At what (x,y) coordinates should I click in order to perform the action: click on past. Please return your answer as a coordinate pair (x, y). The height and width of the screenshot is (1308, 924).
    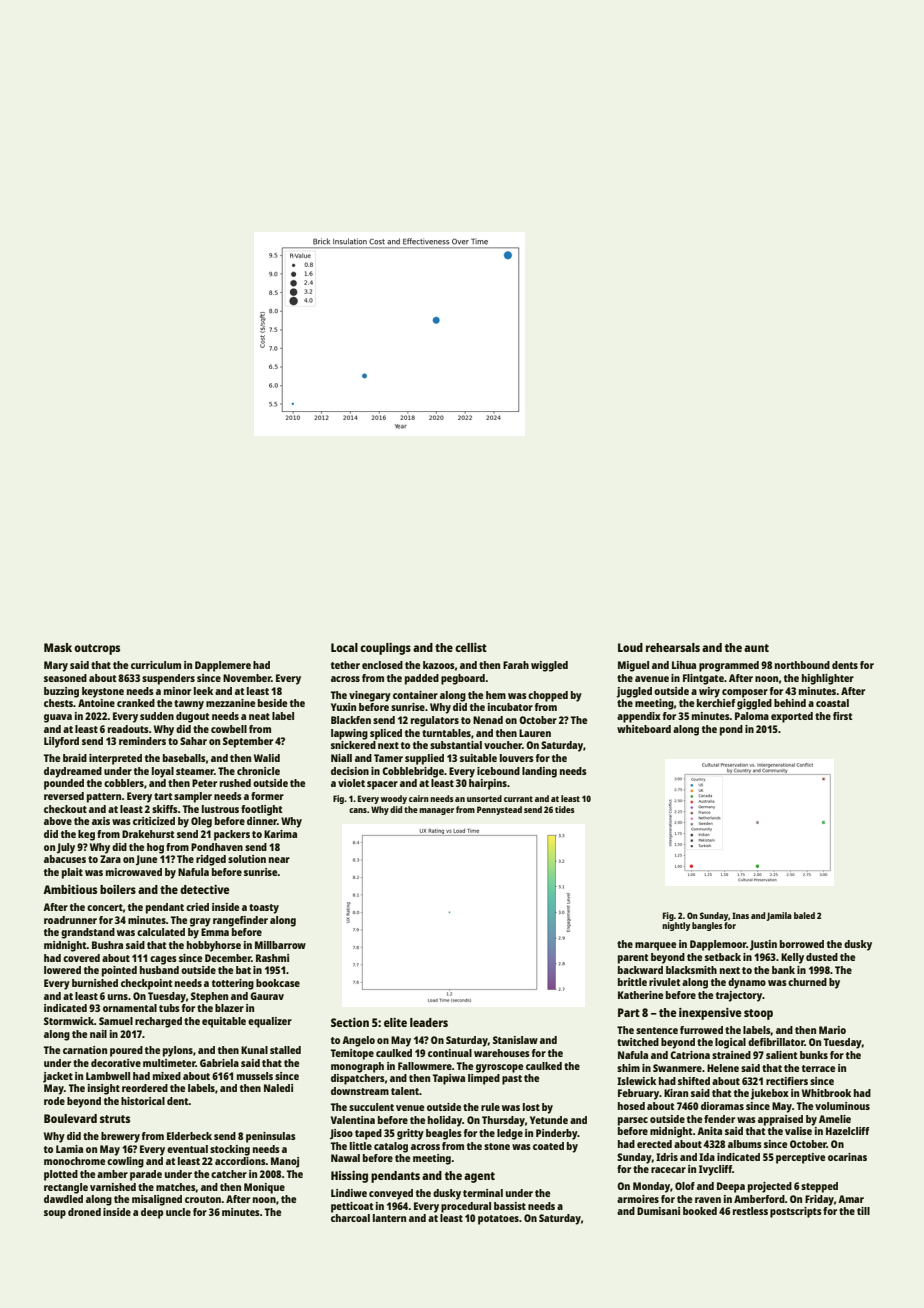
    Looking at the image, I should click on (512, 1080).
